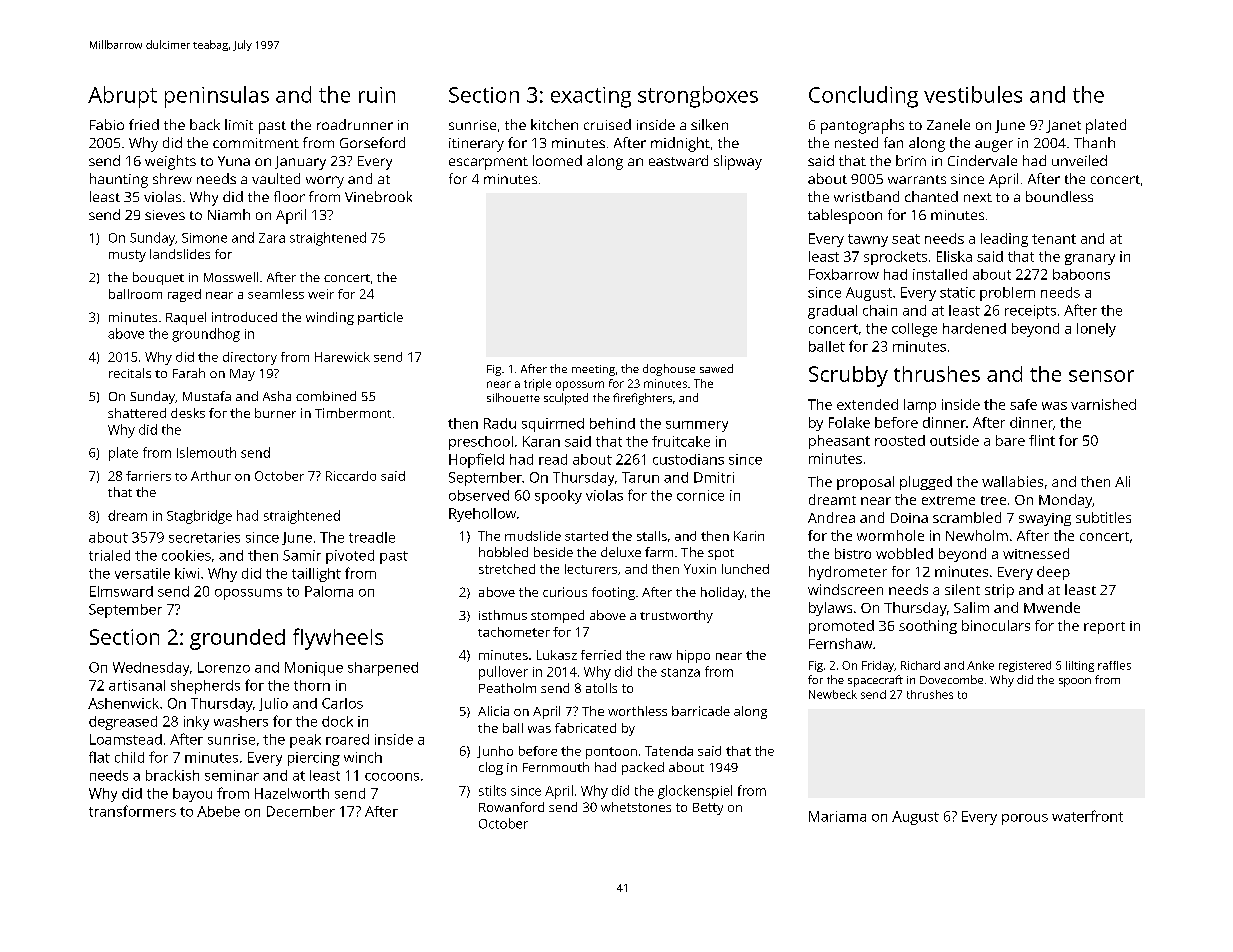 The height and width of the image is (952, 1233). Describe the element at coordinates (911, 160) in the image. I see `brim` at that location.
